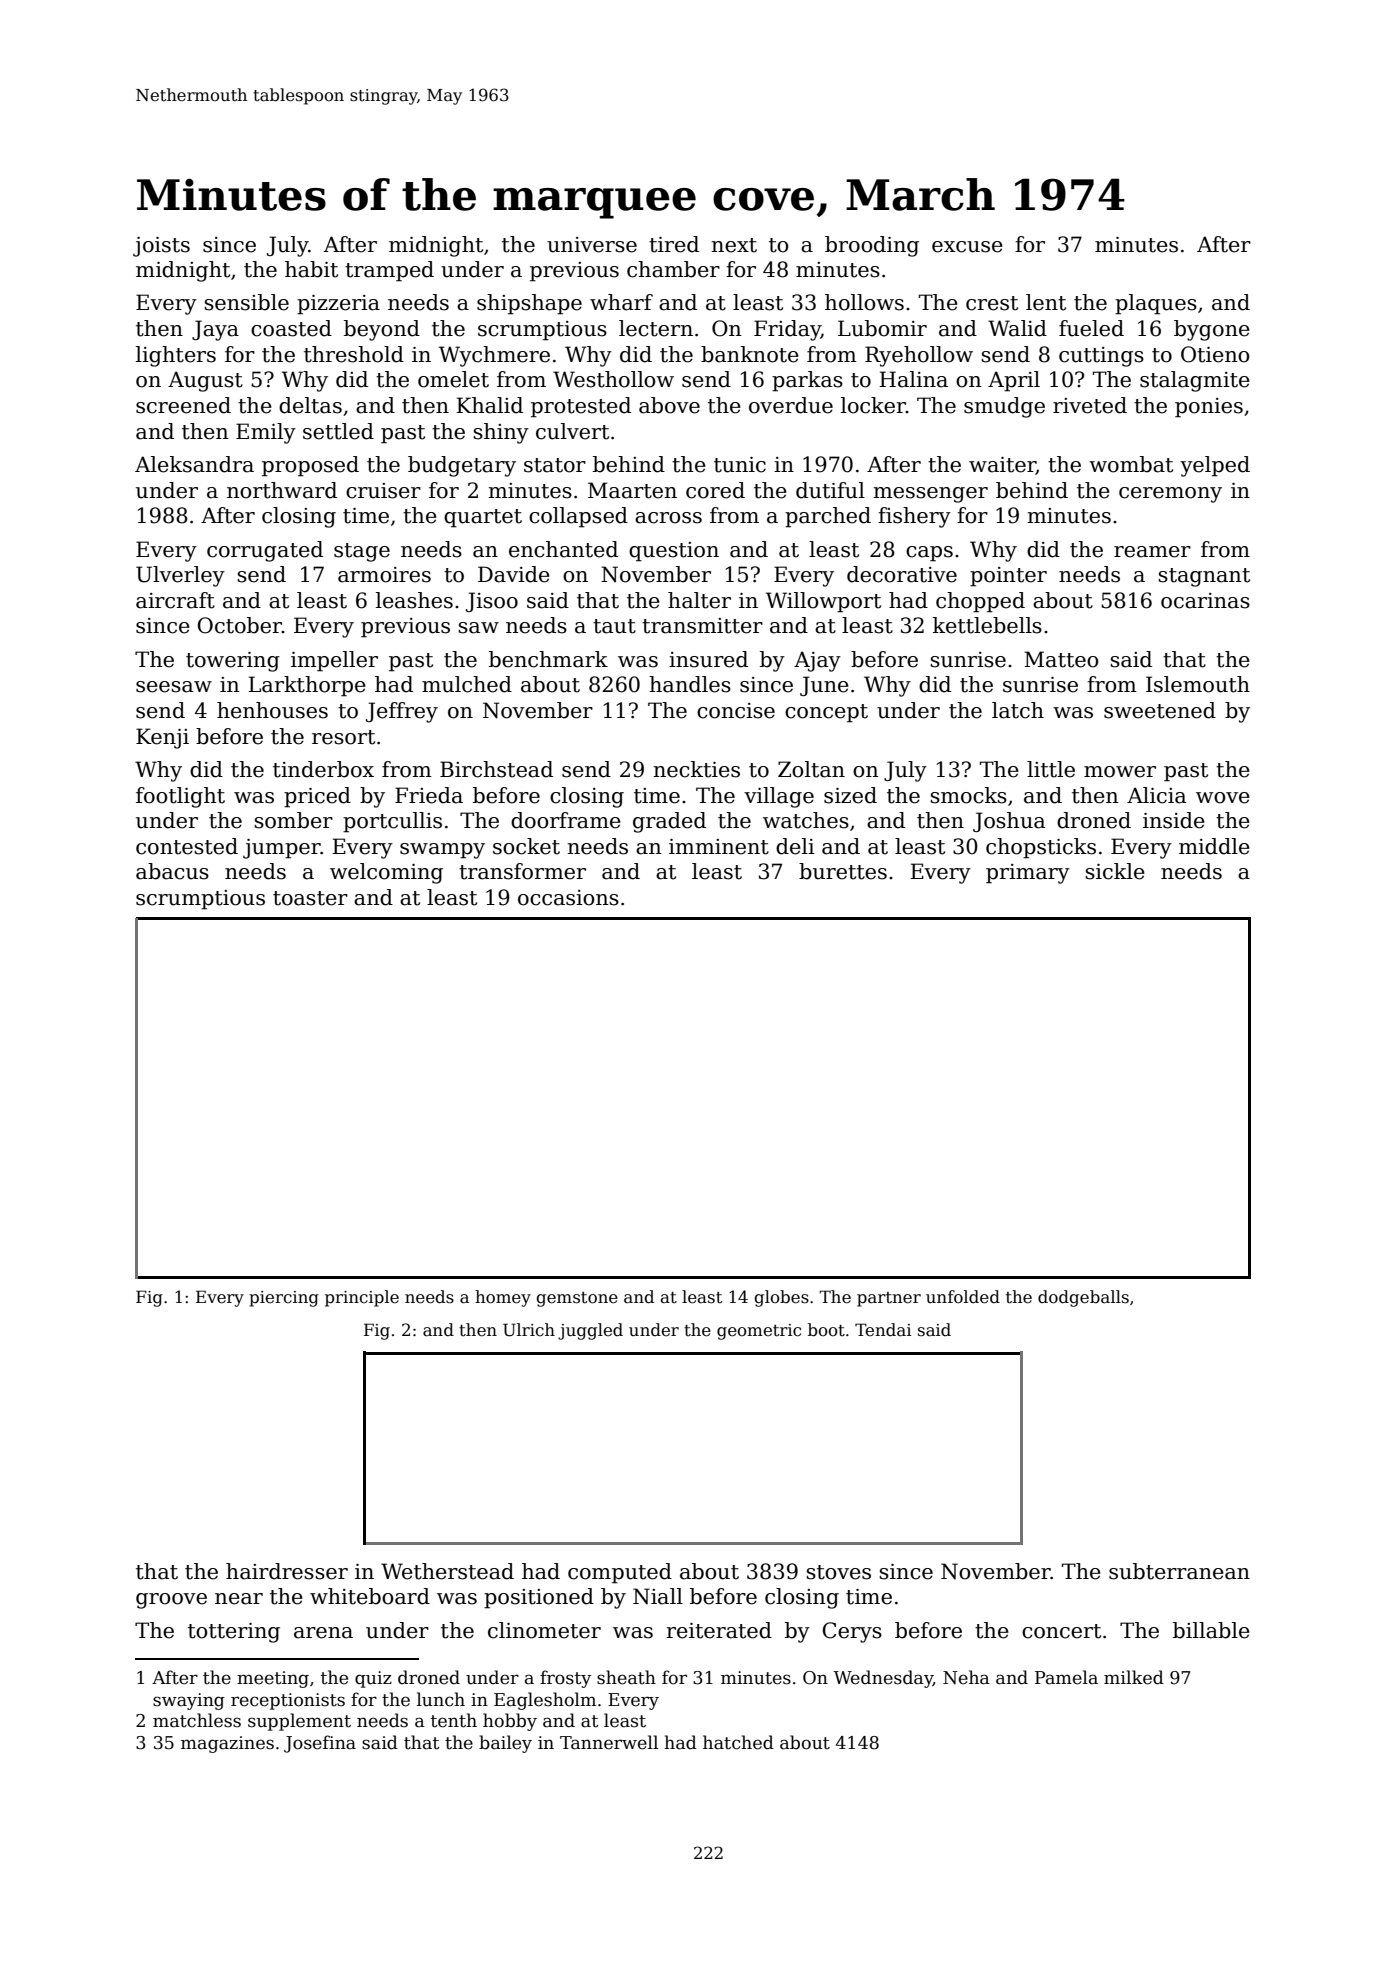 This image has height=1969, width=1386. What do you see at coordinates (383, 491) in the image?
I see `cruiser` at bounding box center [383, 491].
